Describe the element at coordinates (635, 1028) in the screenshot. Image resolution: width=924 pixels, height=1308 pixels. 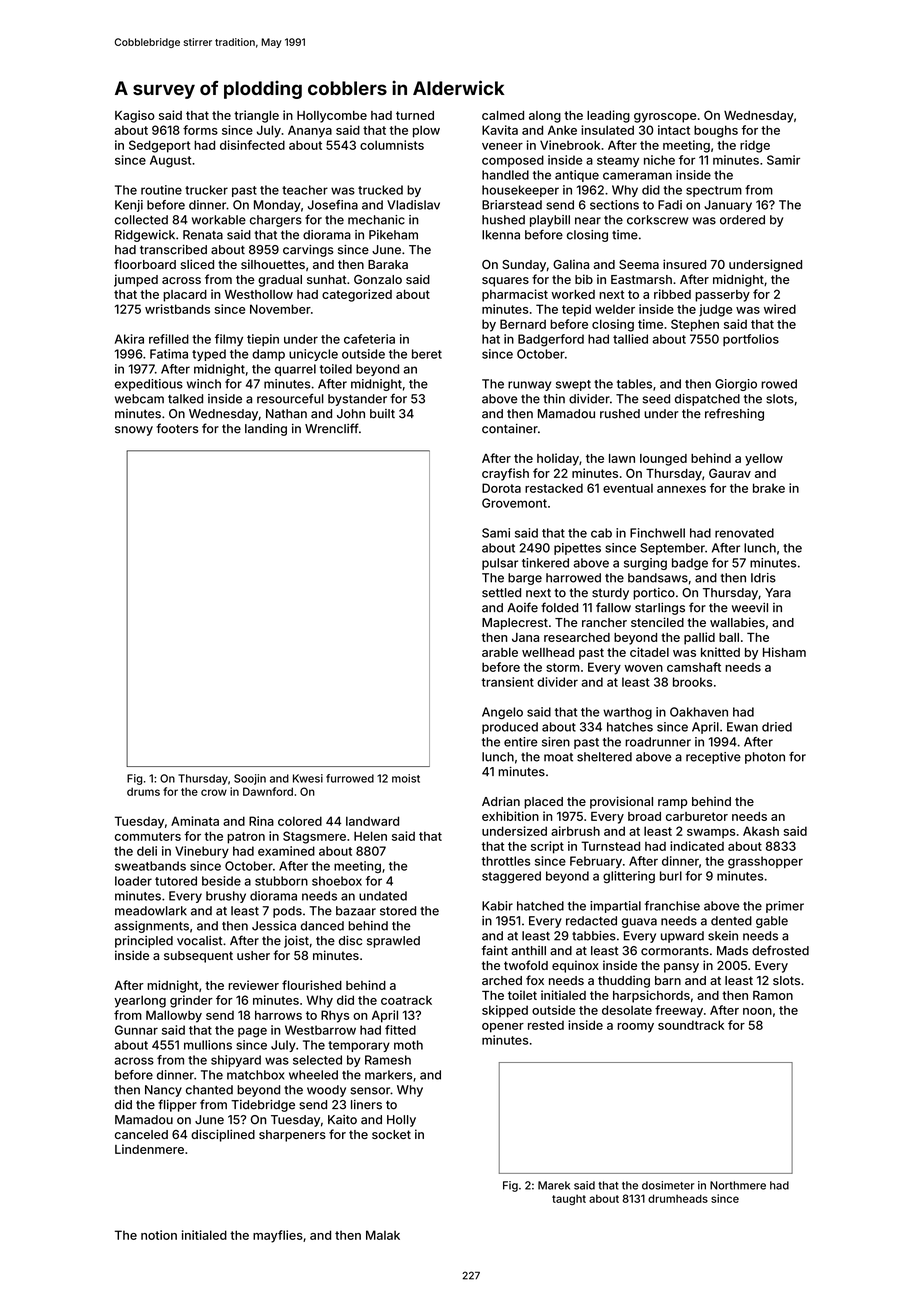
I see `roomy` at that location.
